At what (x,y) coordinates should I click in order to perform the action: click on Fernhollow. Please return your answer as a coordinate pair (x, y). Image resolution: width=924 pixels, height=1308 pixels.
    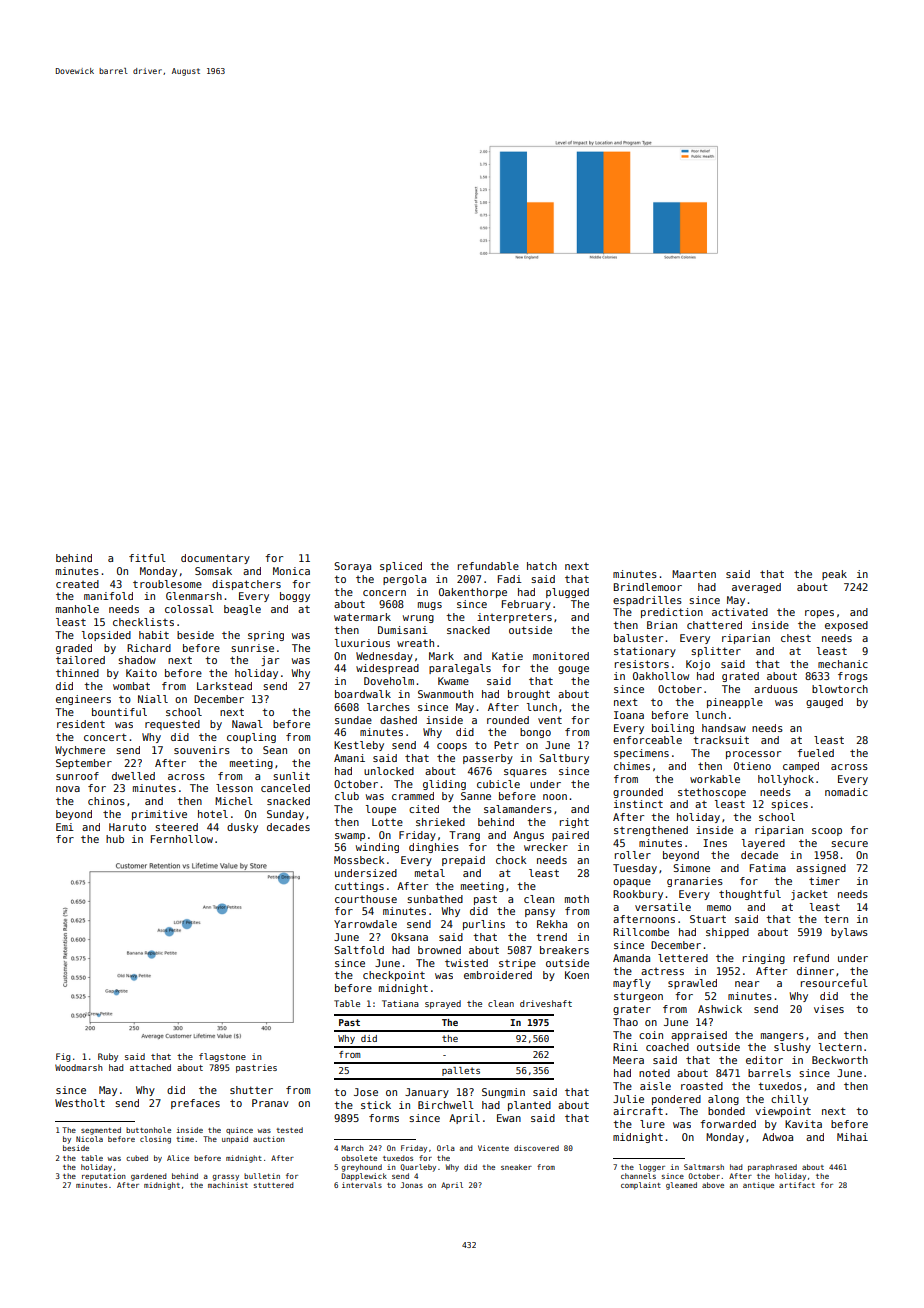
    Looking at the image, I should click on (182, 839).
